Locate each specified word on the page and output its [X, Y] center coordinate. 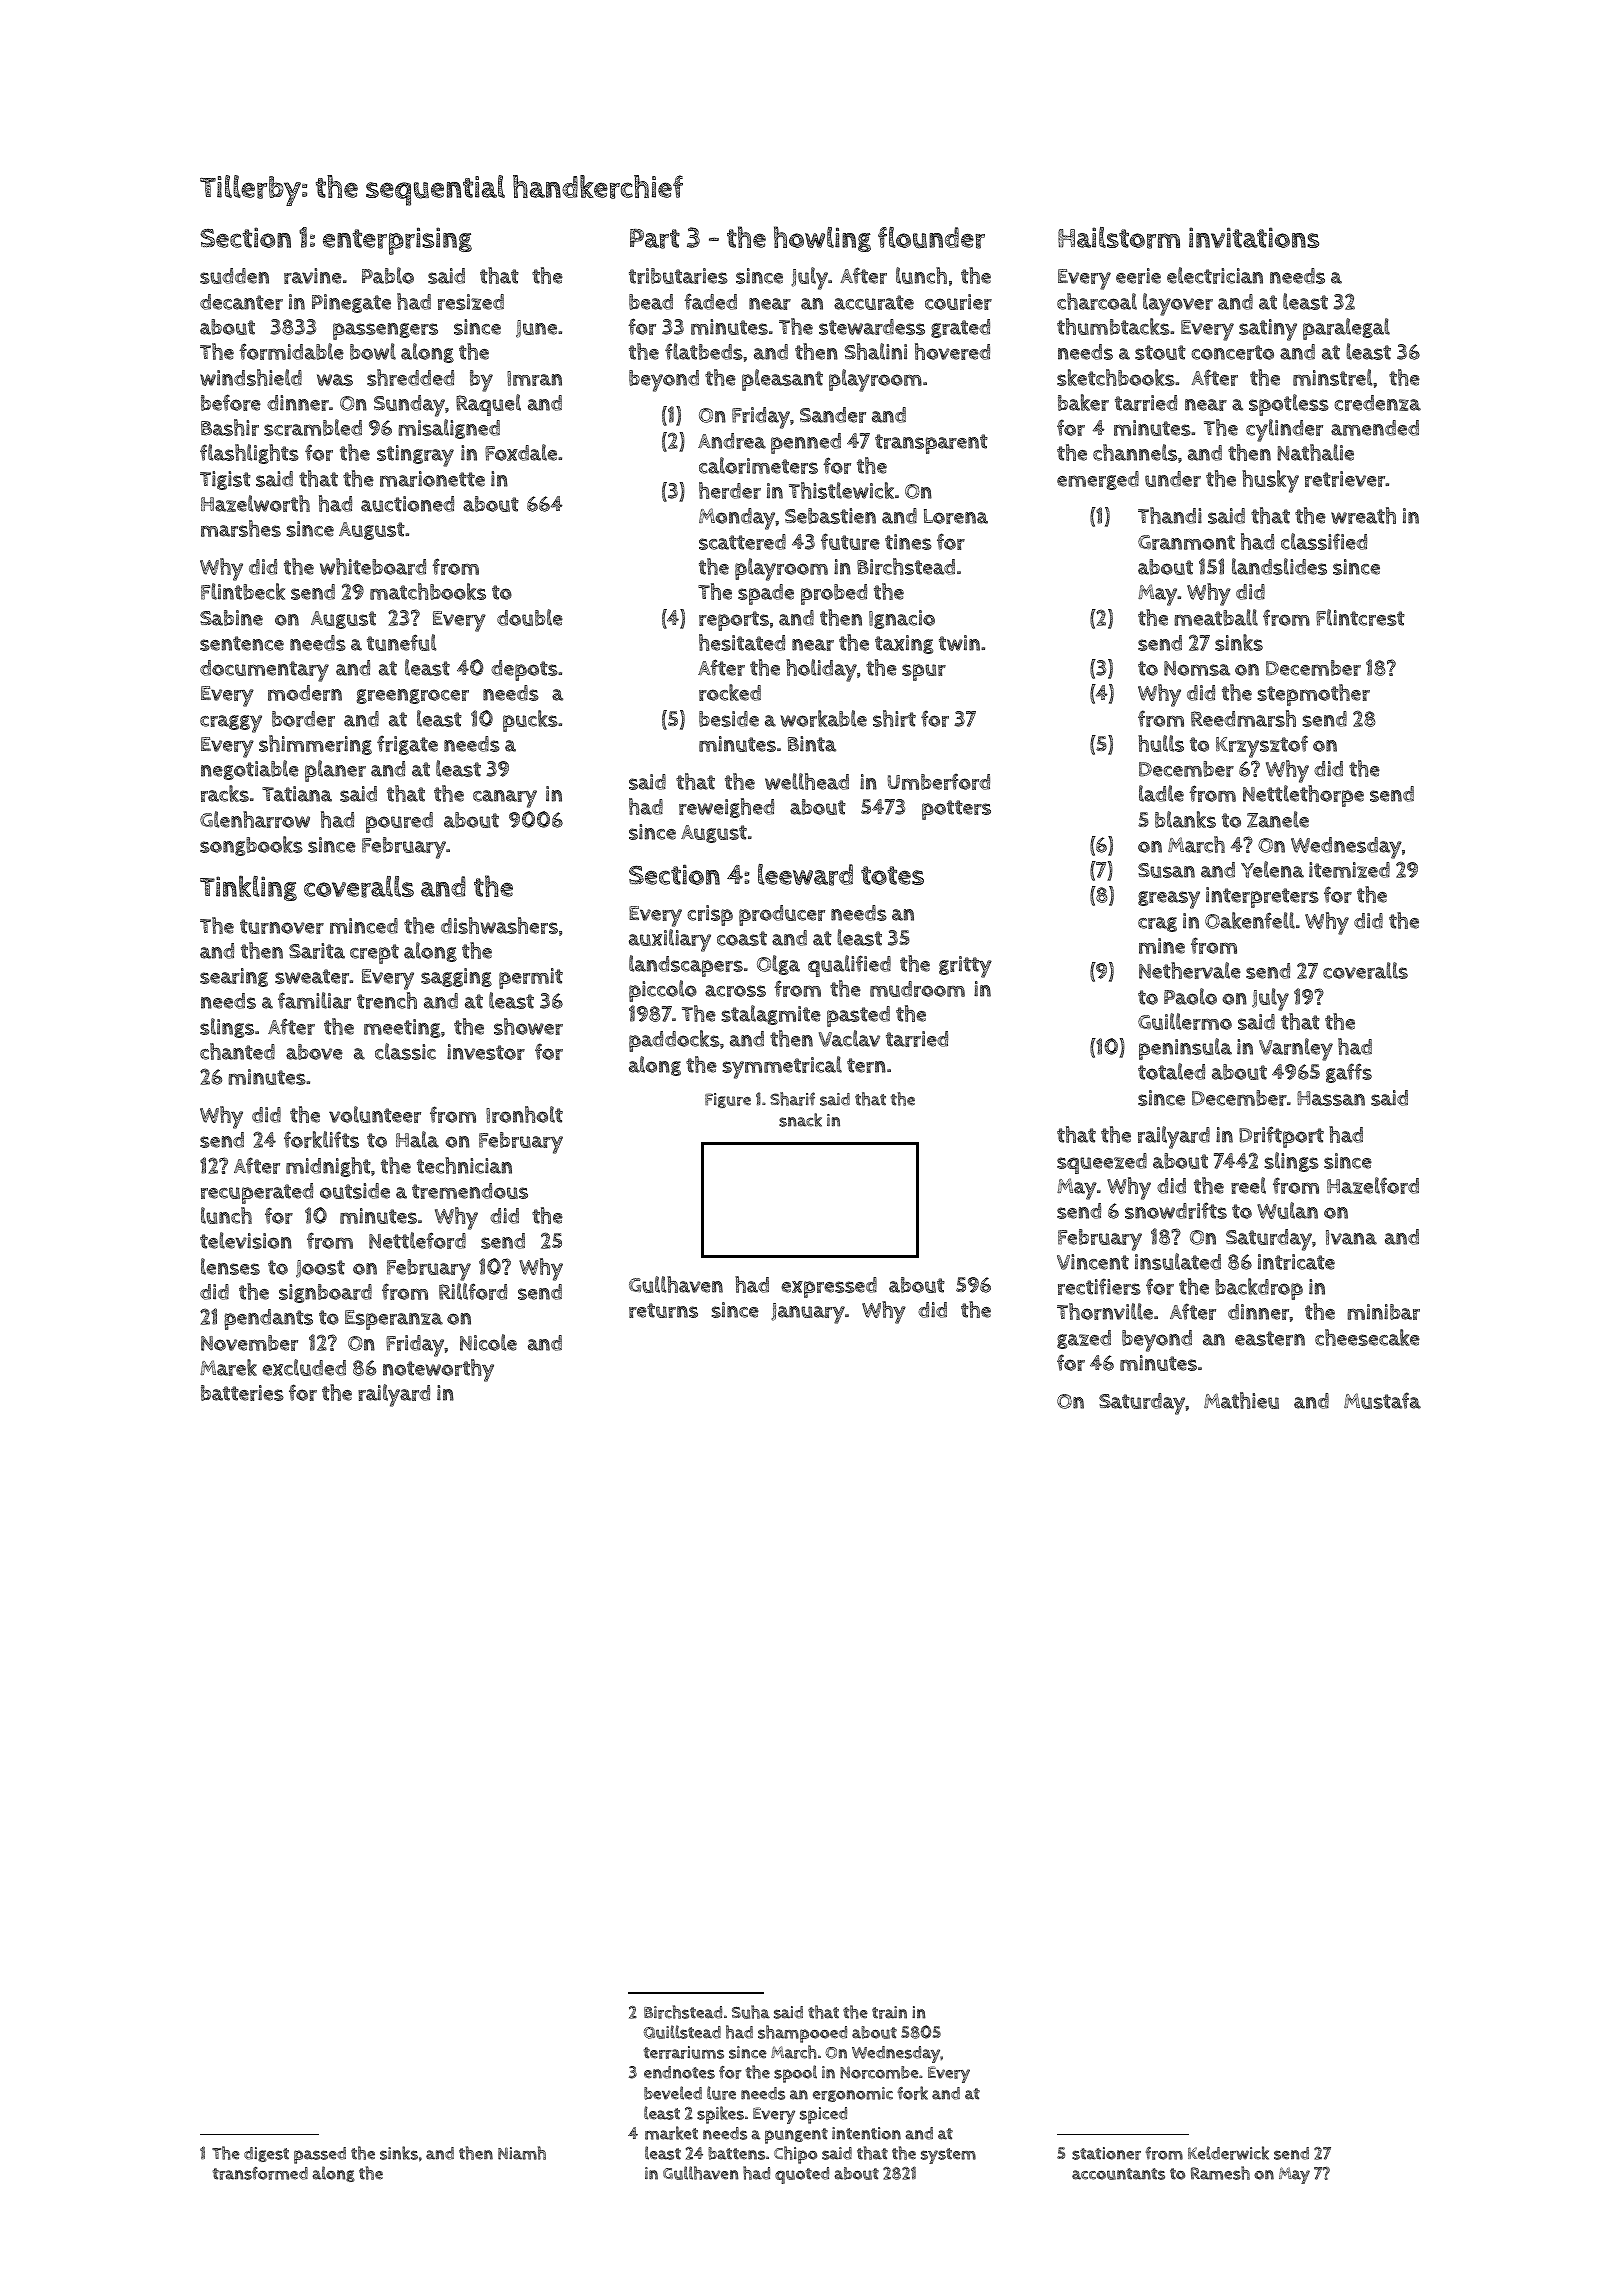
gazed [1084, 1339]
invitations [1254, 237]
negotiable [250, 770]
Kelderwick [1228, 2153]
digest [266, 2154]
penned [806, 443]
